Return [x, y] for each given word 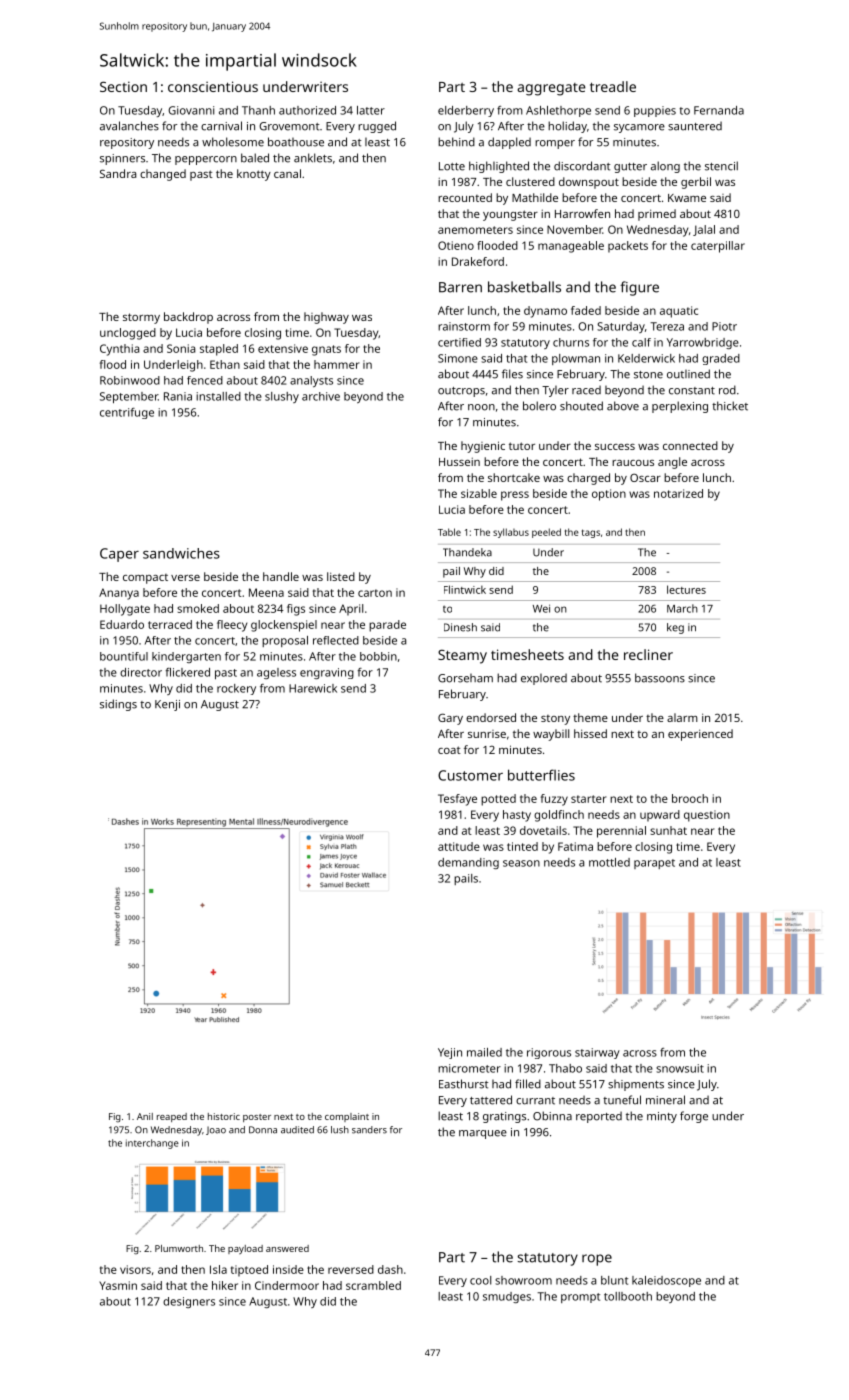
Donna [263, 1130]
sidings [118, 705]
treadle [613, 86]
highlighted [499, 167]
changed [163, 175]
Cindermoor [287, 1285]
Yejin [450, 1053]
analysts [311, 381]
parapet [654, 864]
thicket [730, 406]
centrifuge [127, 413]
